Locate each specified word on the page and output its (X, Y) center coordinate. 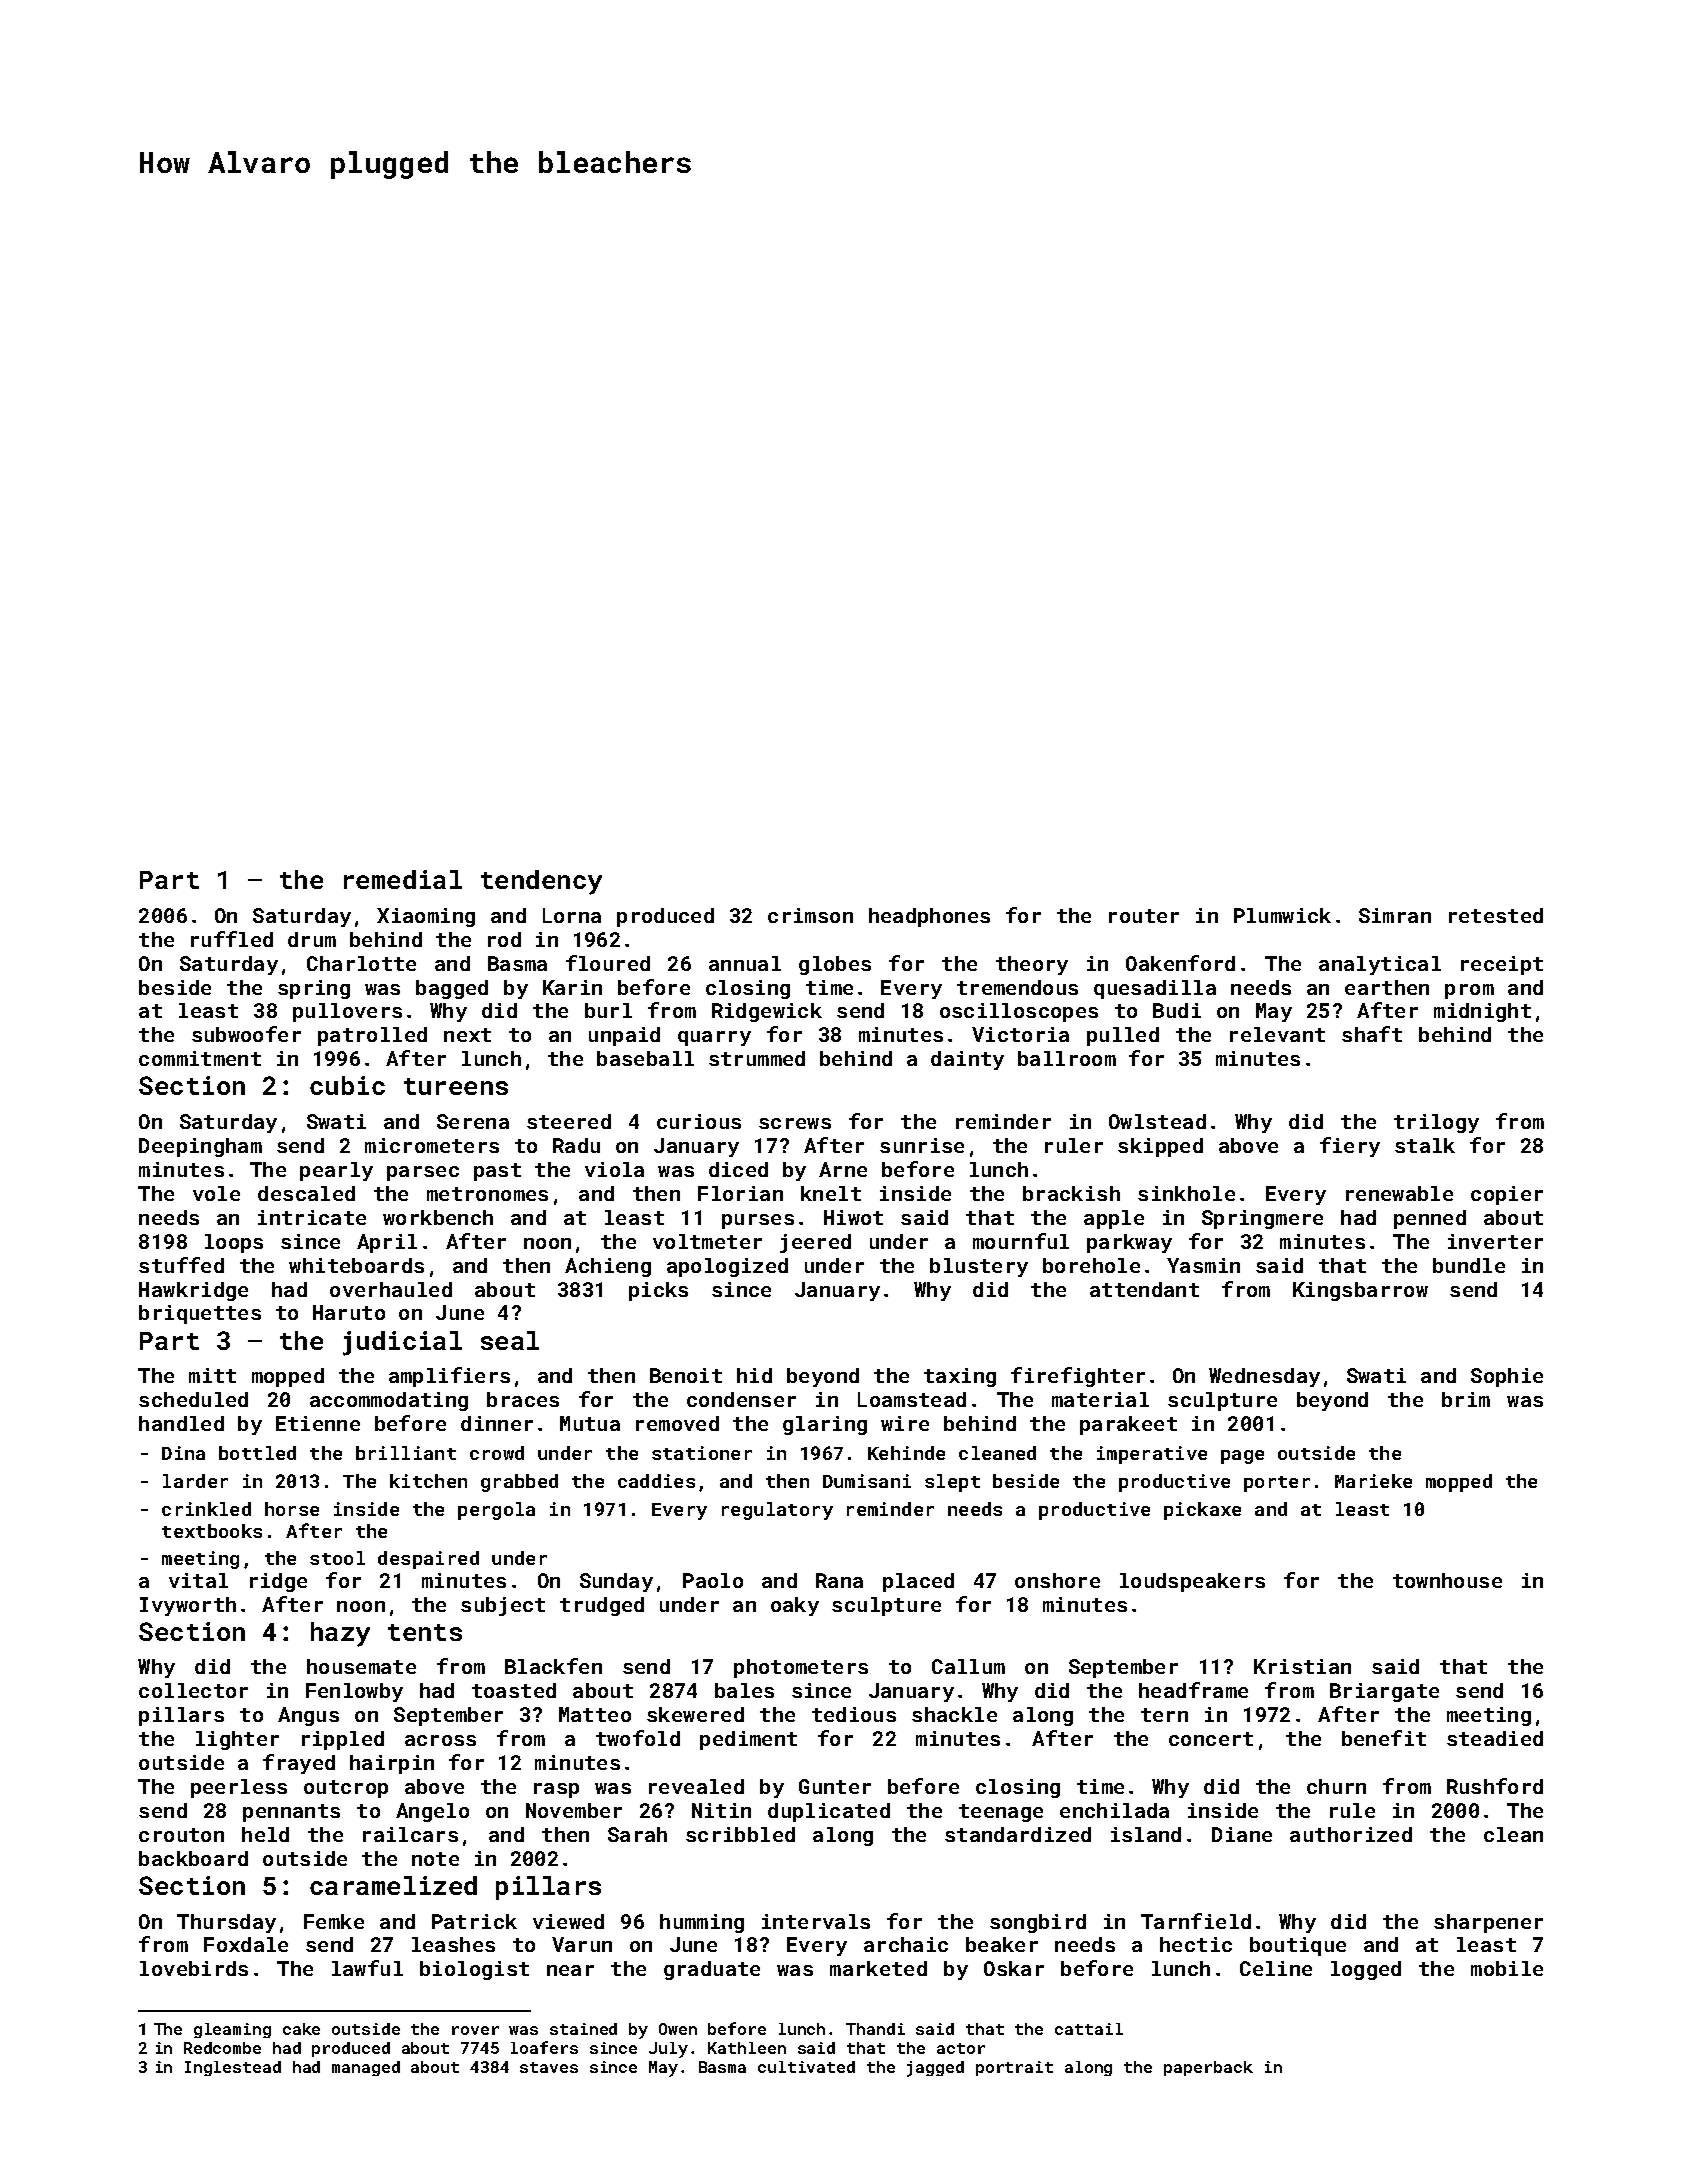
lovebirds (194, 1968)
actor (961, 2048)
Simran (1395, 915)
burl (608, 1010)
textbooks (212, 1531)
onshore (1057, 1580)
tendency (541, 882)
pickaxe (1202, 1511)
